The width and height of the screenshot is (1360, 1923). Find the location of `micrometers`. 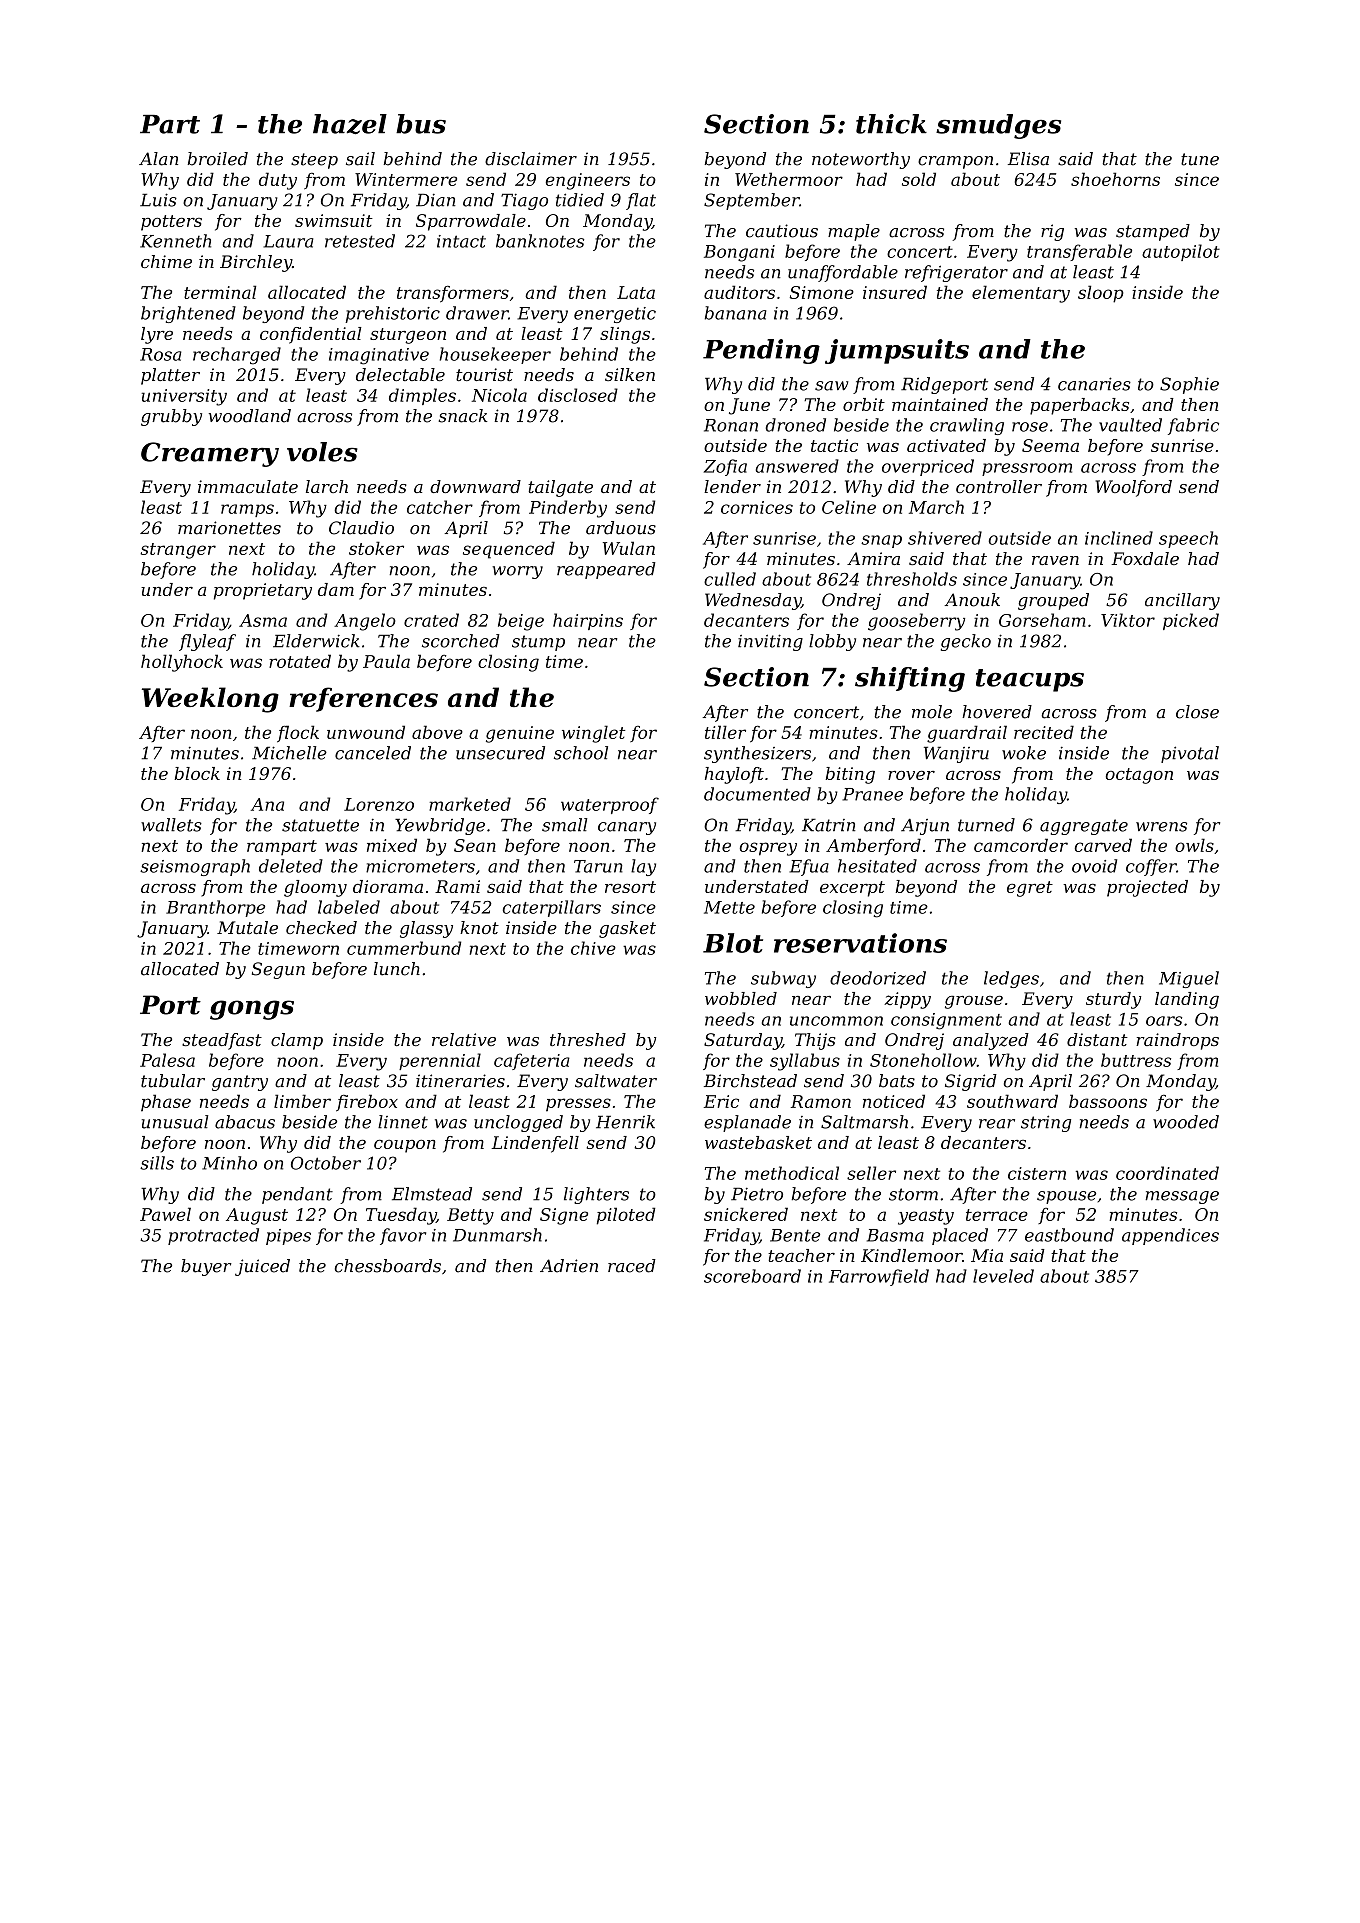

micrometers is located at coordinates (420, 866).
